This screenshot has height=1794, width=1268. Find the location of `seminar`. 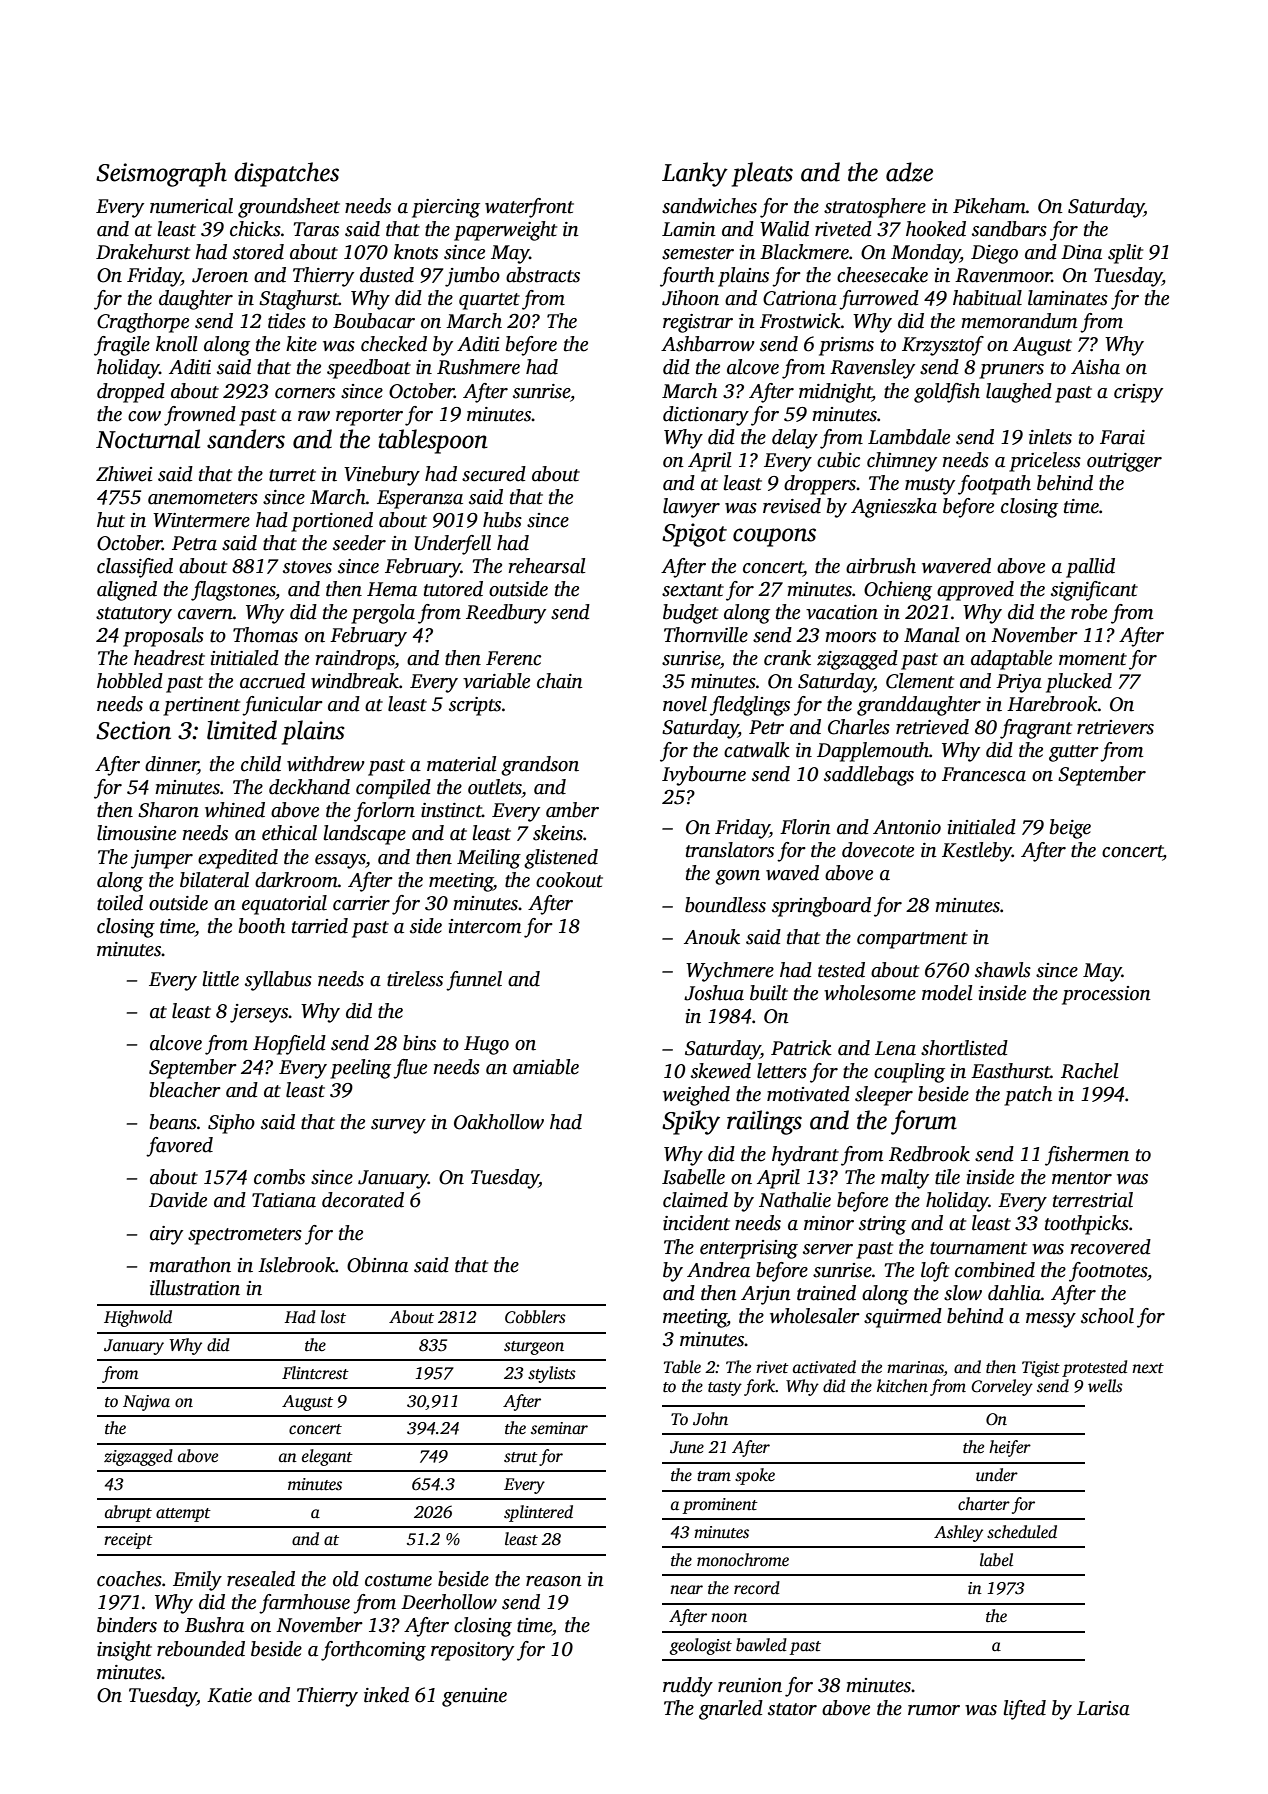

seminar is located at coordinates (559, 1428).
